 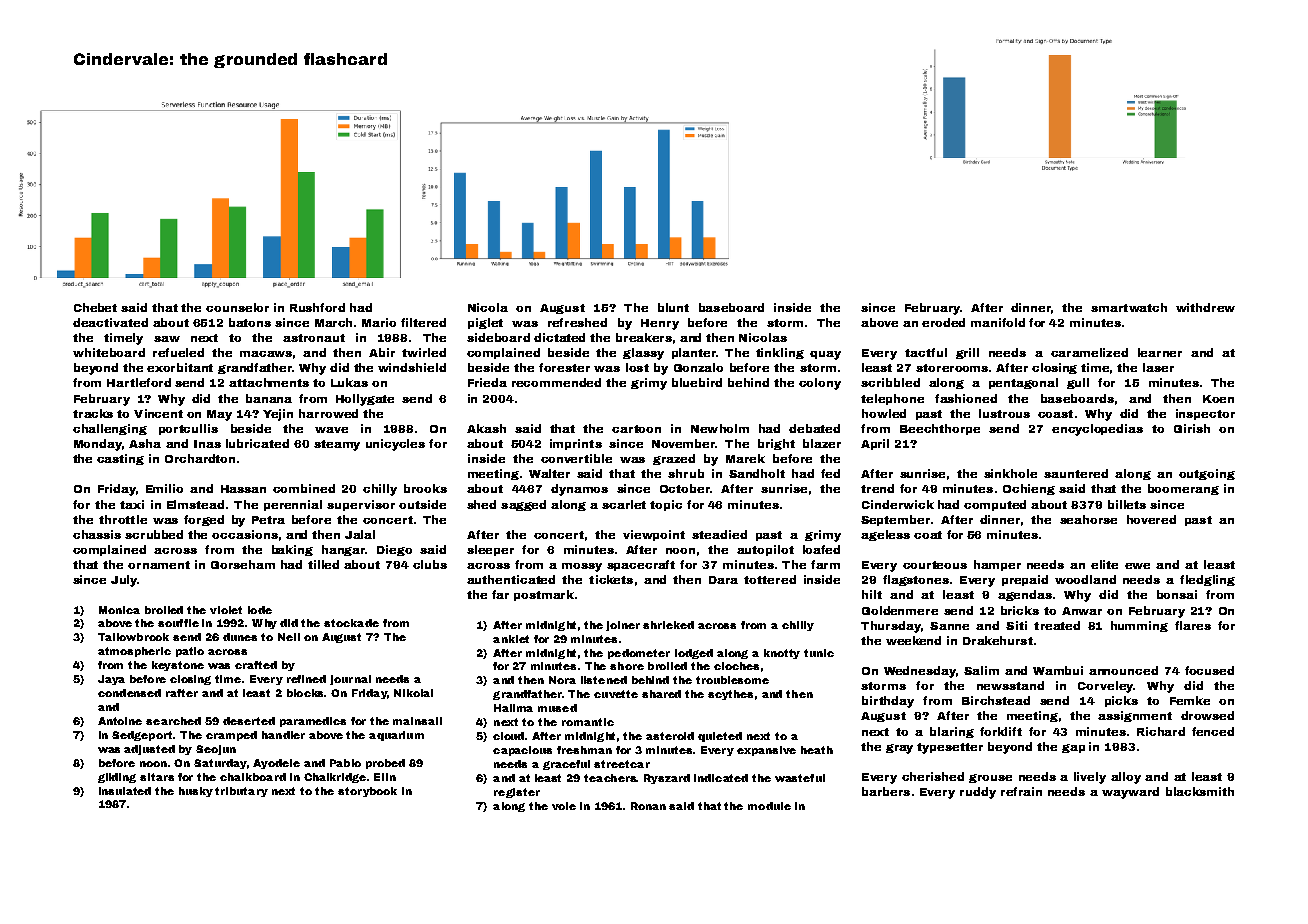 What do you see at coordinates (119, 610) in the page?
I see `Monica` at bounding box center [119, 610].
